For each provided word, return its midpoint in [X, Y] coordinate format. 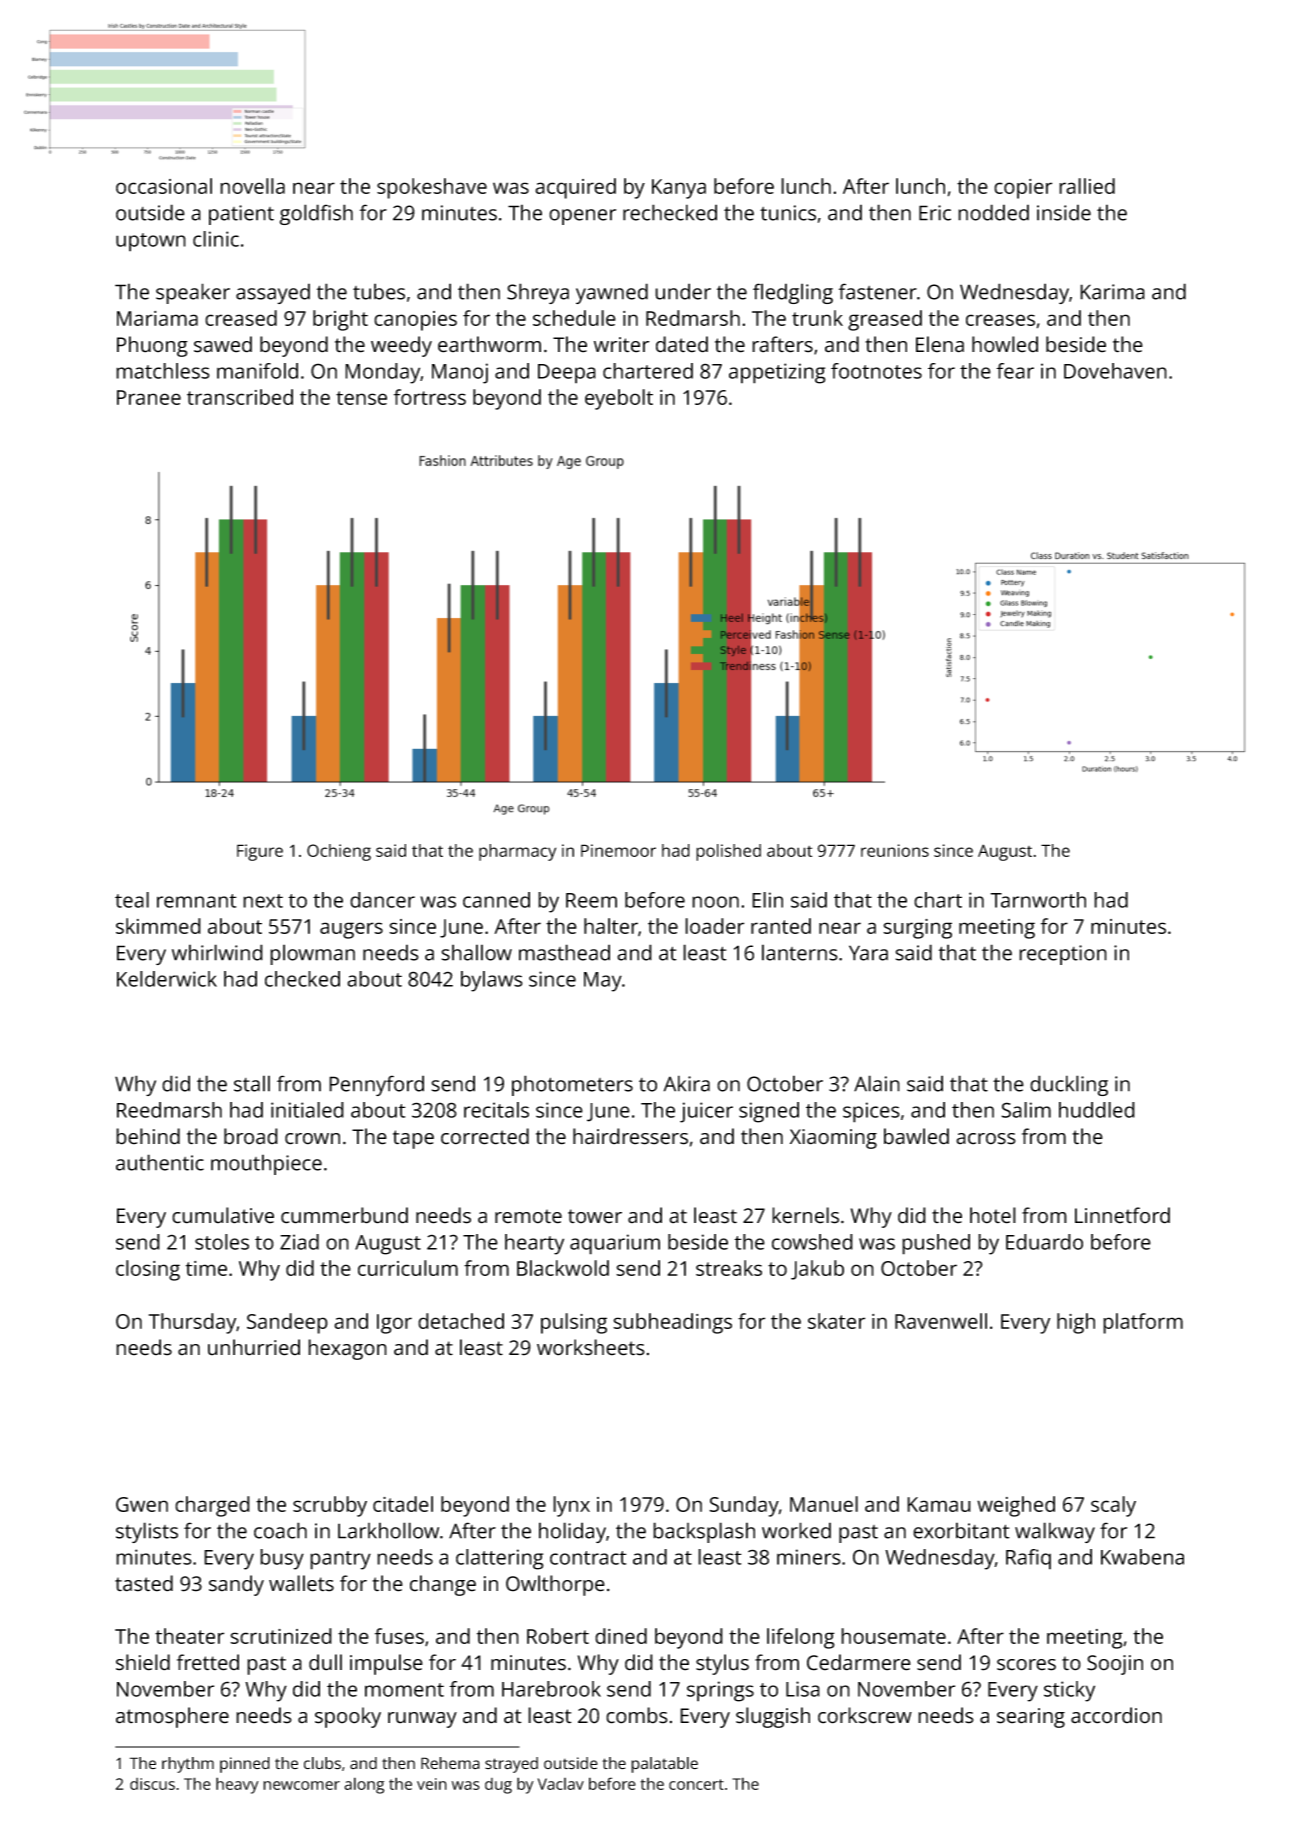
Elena [940, 344]
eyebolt [619, 399]
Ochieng [339, 852]
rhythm [188, 1765]
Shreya [538, 293]
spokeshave [432, 188]
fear [1015, 371]
